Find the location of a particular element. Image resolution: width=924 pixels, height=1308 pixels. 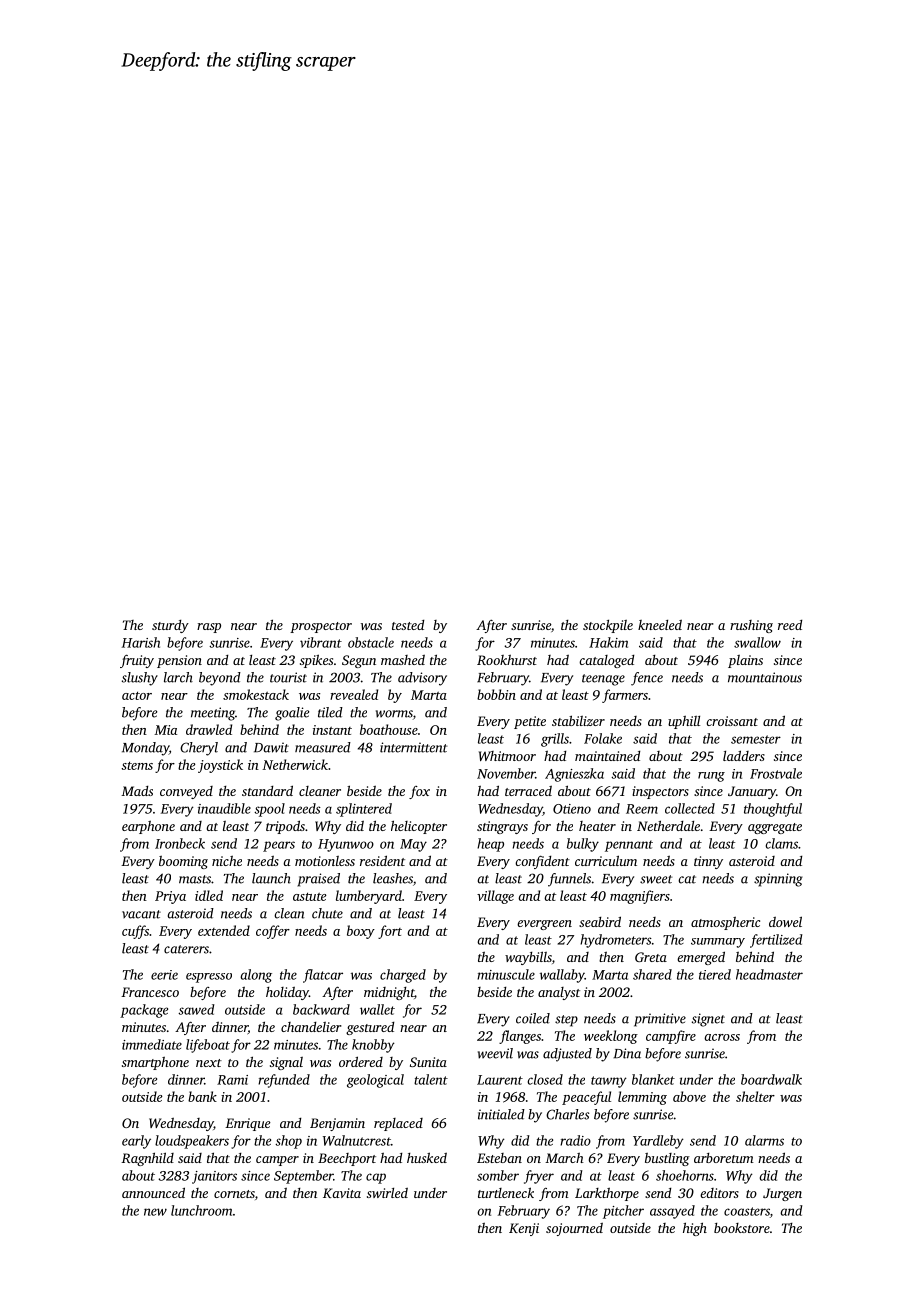

tinny is located at coordinates (708, 862).
